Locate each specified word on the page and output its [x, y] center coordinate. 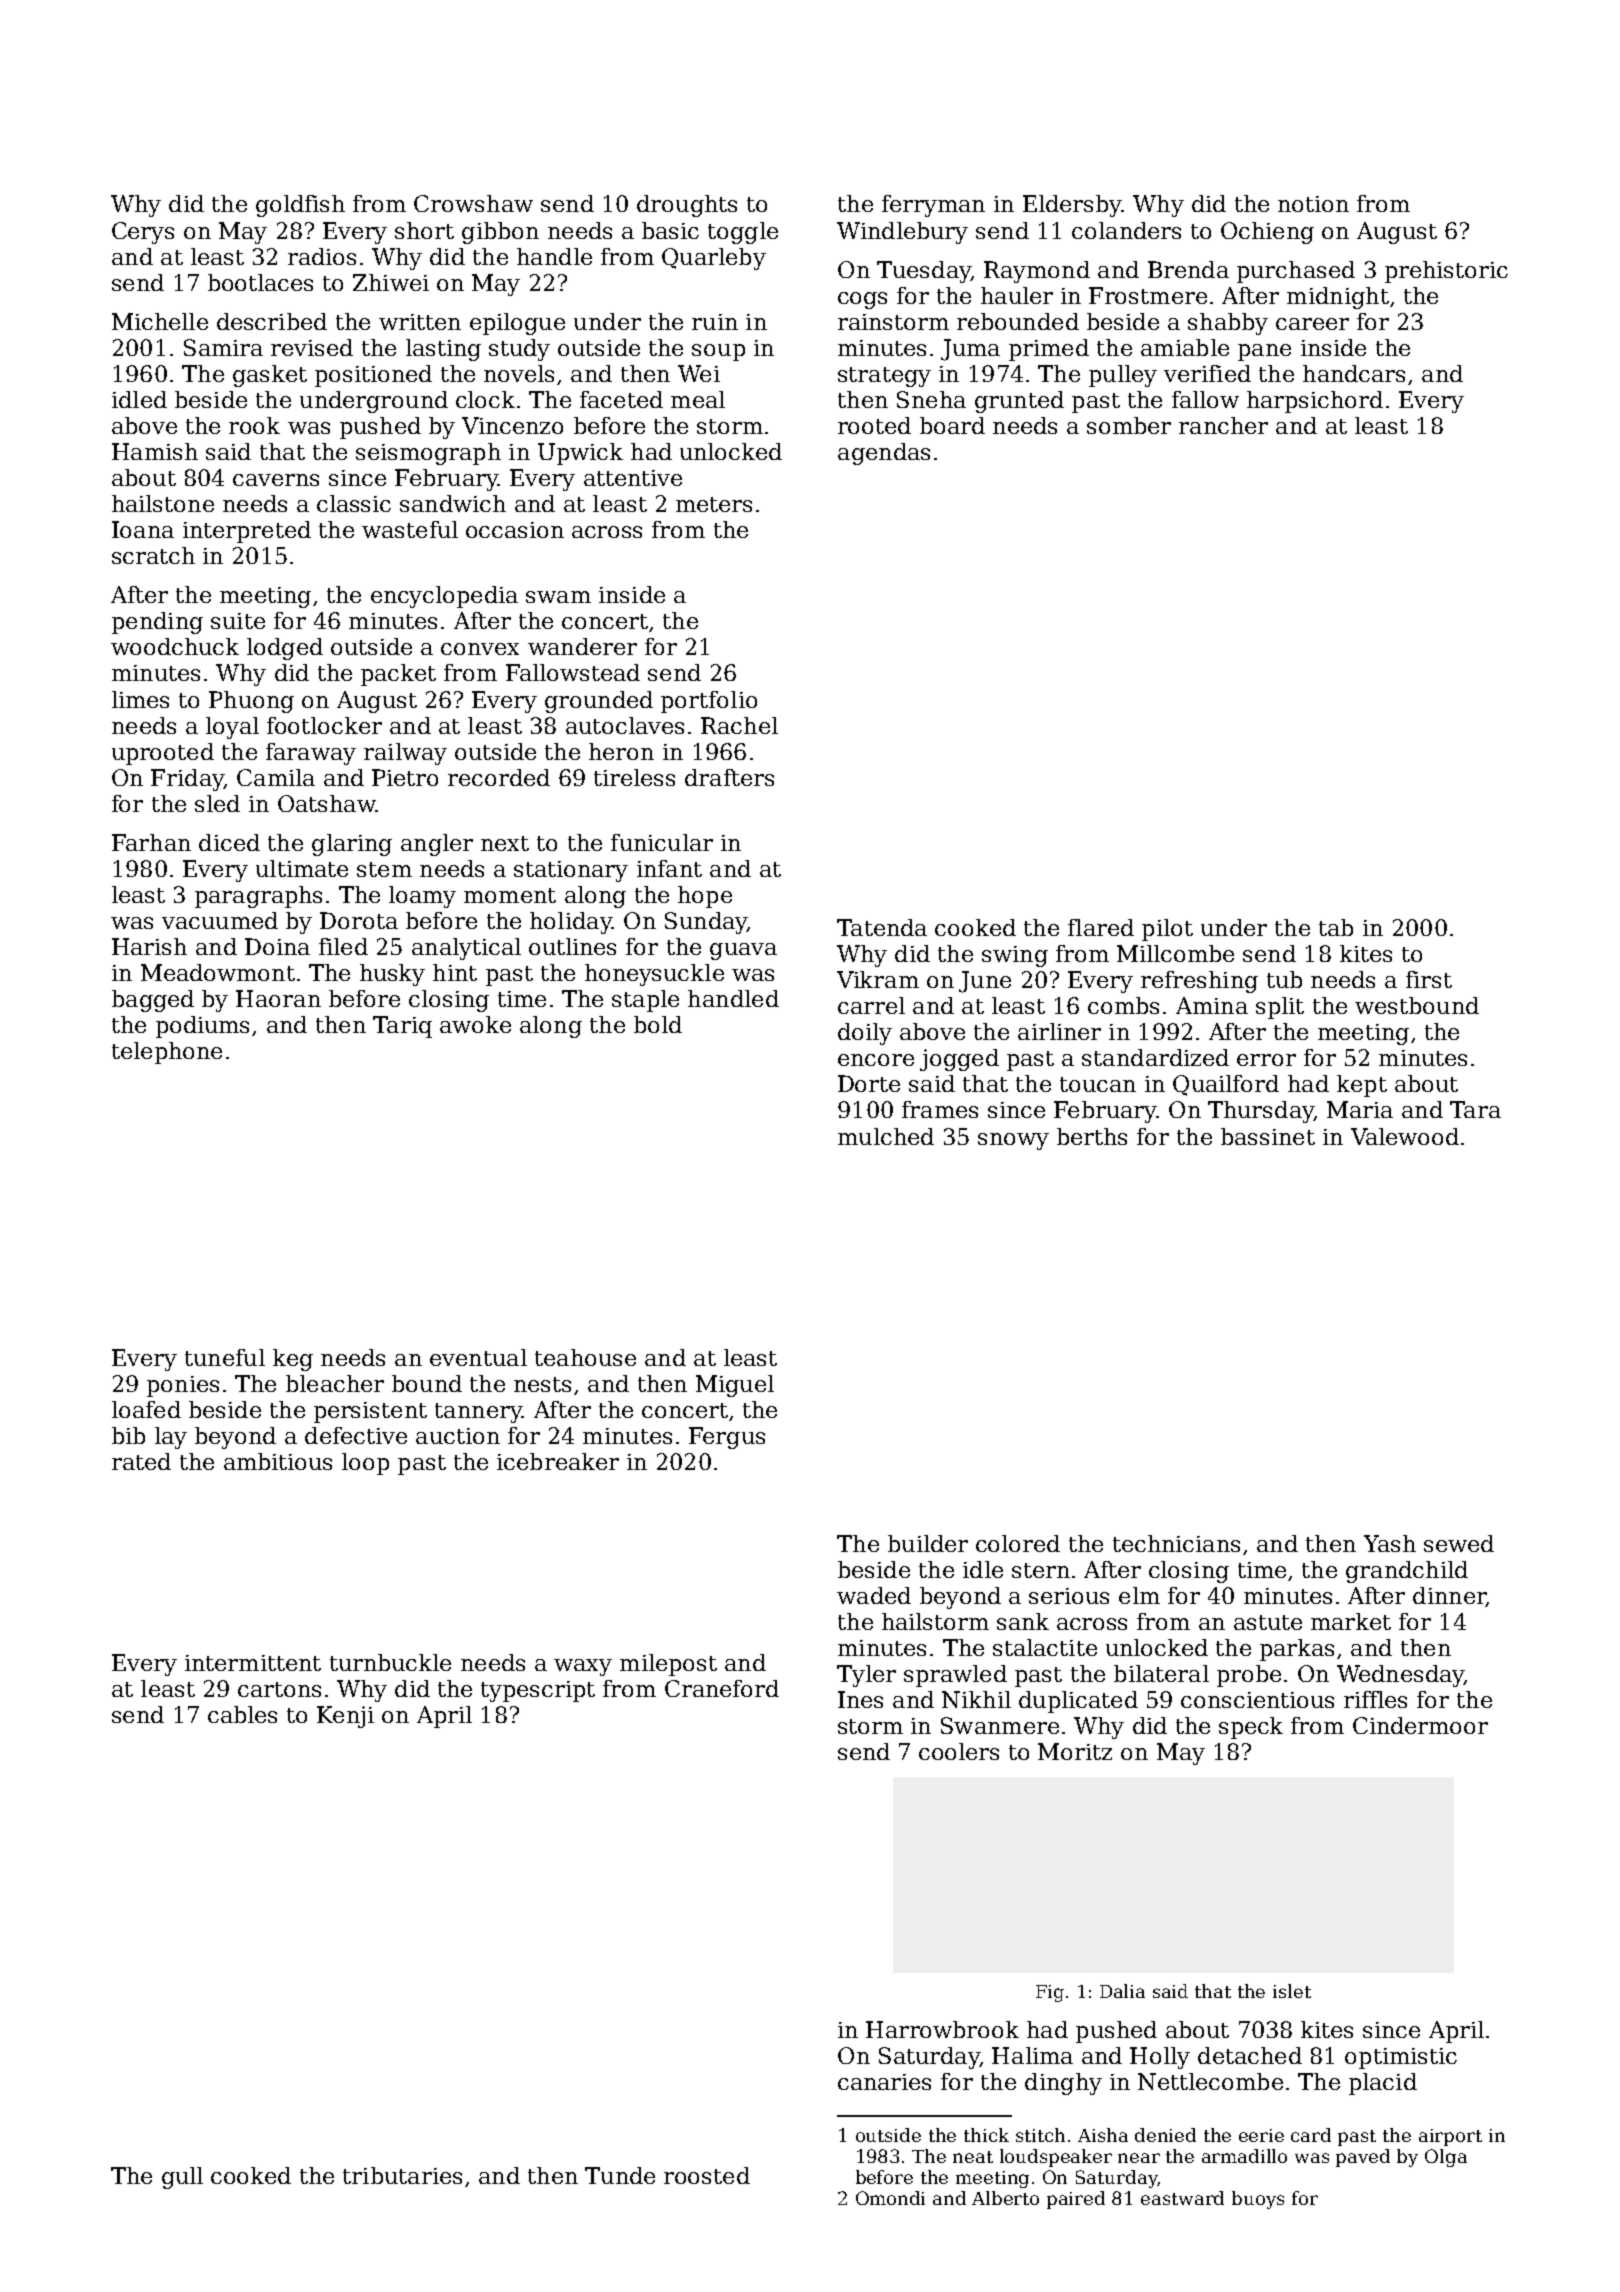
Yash [1390, 1543]
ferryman [933, 206]
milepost [668, 1665]
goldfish [300, 206]
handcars [1354, 373]
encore [876, 1060]
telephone [167, 1053]
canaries [884, 2082]
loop [365, 1464]
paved [1363, 2158]
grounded [599, 702]
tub [1284, 979]
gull [182, 2178]
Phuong [251, 702]
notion [1313, 204]
